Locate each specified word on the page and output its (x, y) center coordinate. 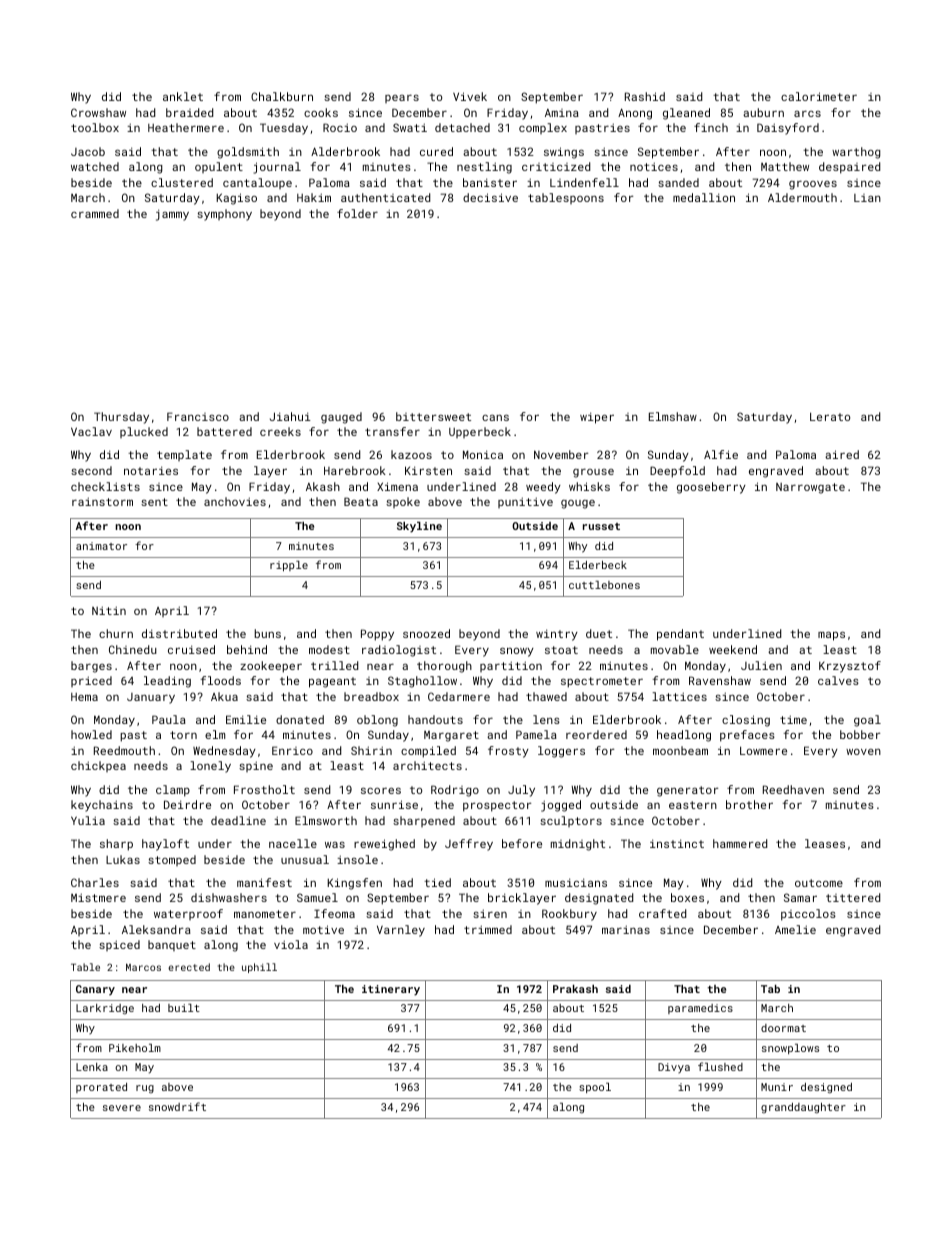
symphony (224, 215)
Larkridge (105, 1009)
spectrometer (602, 682)
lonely (210, 767)
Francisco (198, 416)
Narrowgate (810, 488)
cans (495, 418)
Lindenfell (584, 182)
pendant (680, 635)
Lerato (830, 416)
